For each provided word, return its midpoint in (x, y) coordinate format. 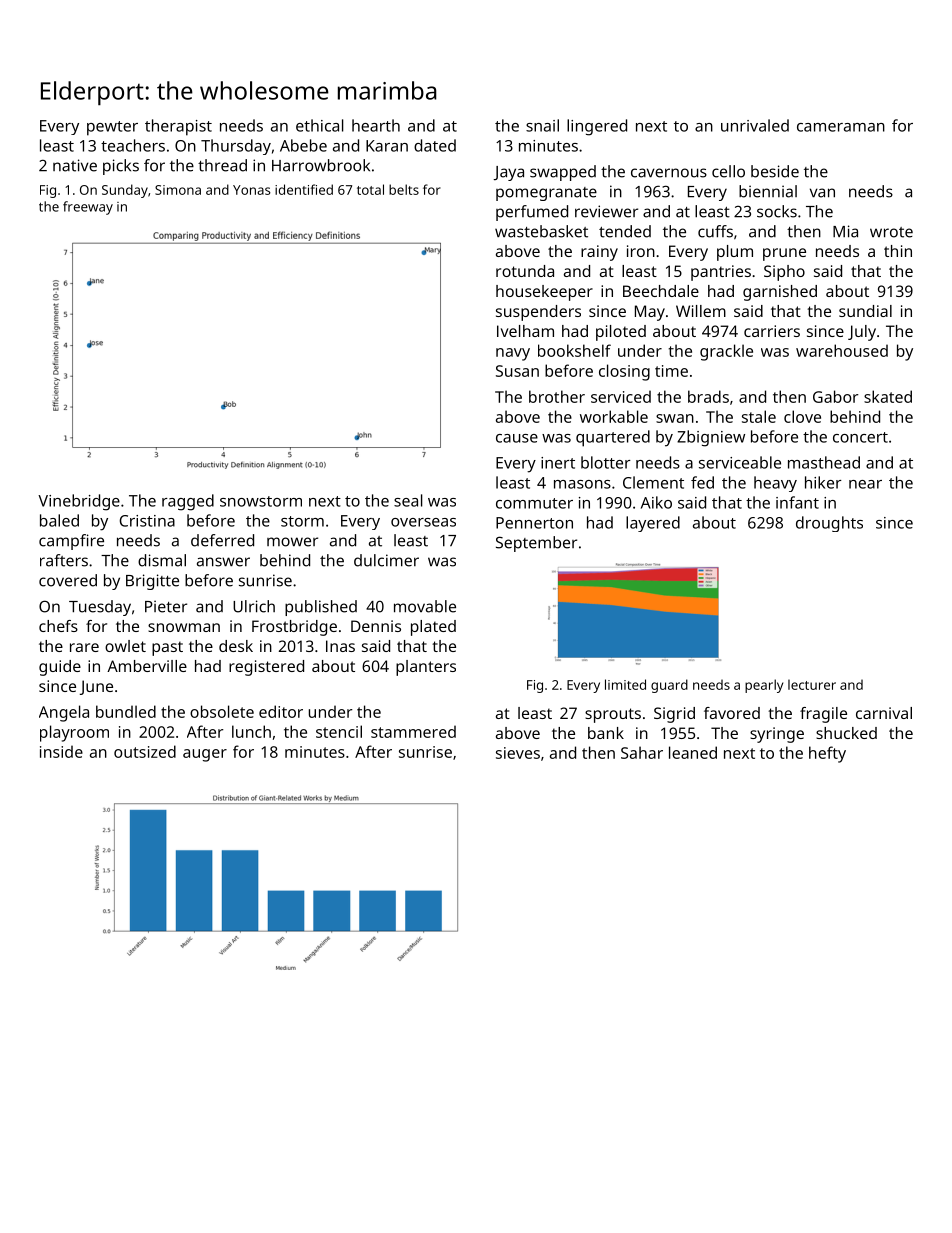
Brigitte (152, 582)
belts (404, 189)
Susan (517, 371)
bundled (126, 711)
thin (898, 251)
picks (121, 167)
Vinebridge (79, 502)
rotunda (525, 271)
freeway (88, 208)
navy (513, 354)
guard (669, 686)
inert (558, 463)
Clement (653, 482)
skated (888, 396)
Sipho (784, 273)
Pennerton (534, 523)
